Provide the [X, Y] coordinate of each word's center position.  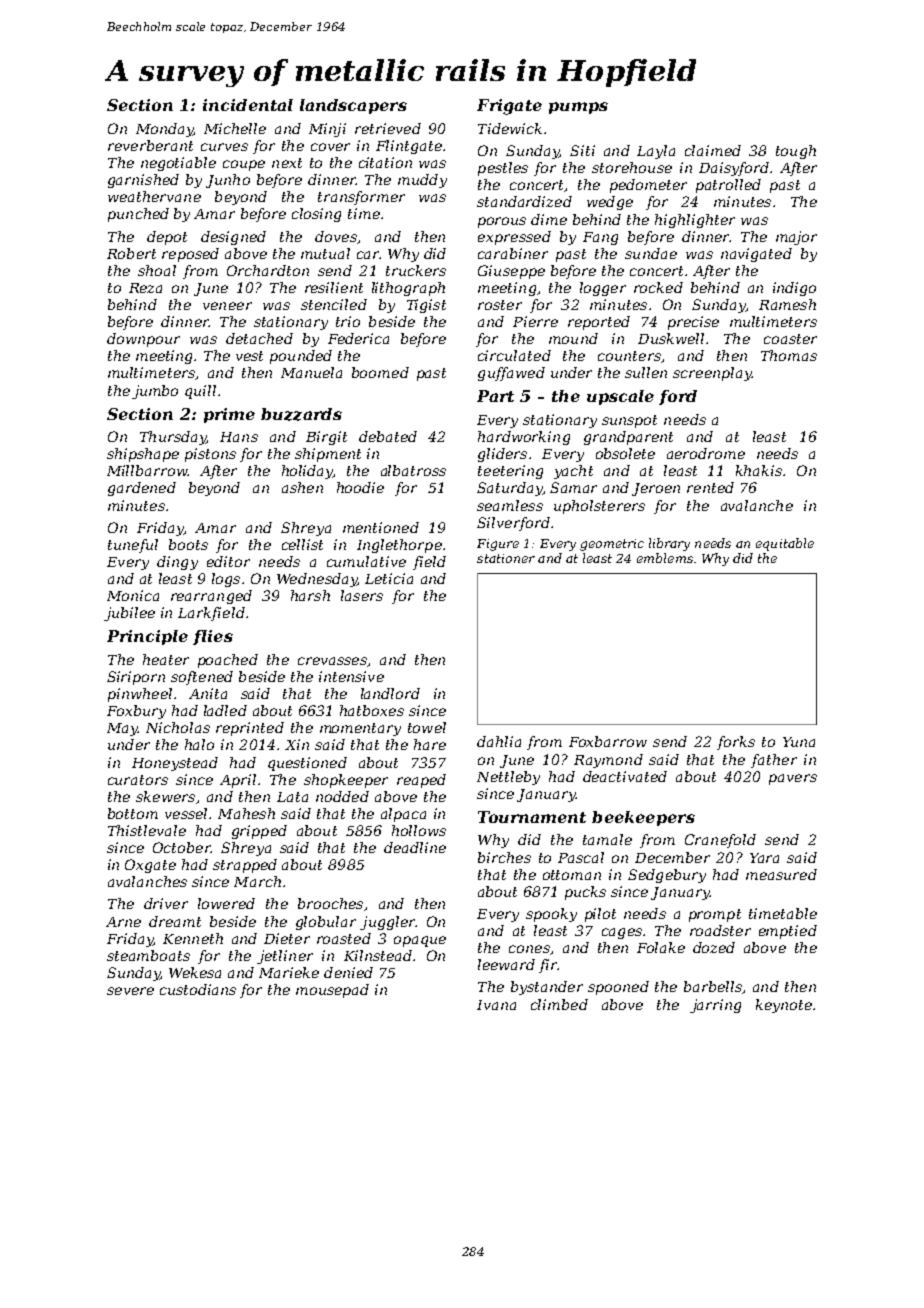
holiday [307, 472]
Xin [297, 744]
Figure [498, 545]
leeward [506, 964]
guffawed [511, 374]
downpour [143, 340]
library [669, 544]
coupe [244, 165]
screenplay [712, 374]
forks [736, 743]
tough [796, 152]
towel [427, 727]
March [257, 881]
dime [549, 219]
